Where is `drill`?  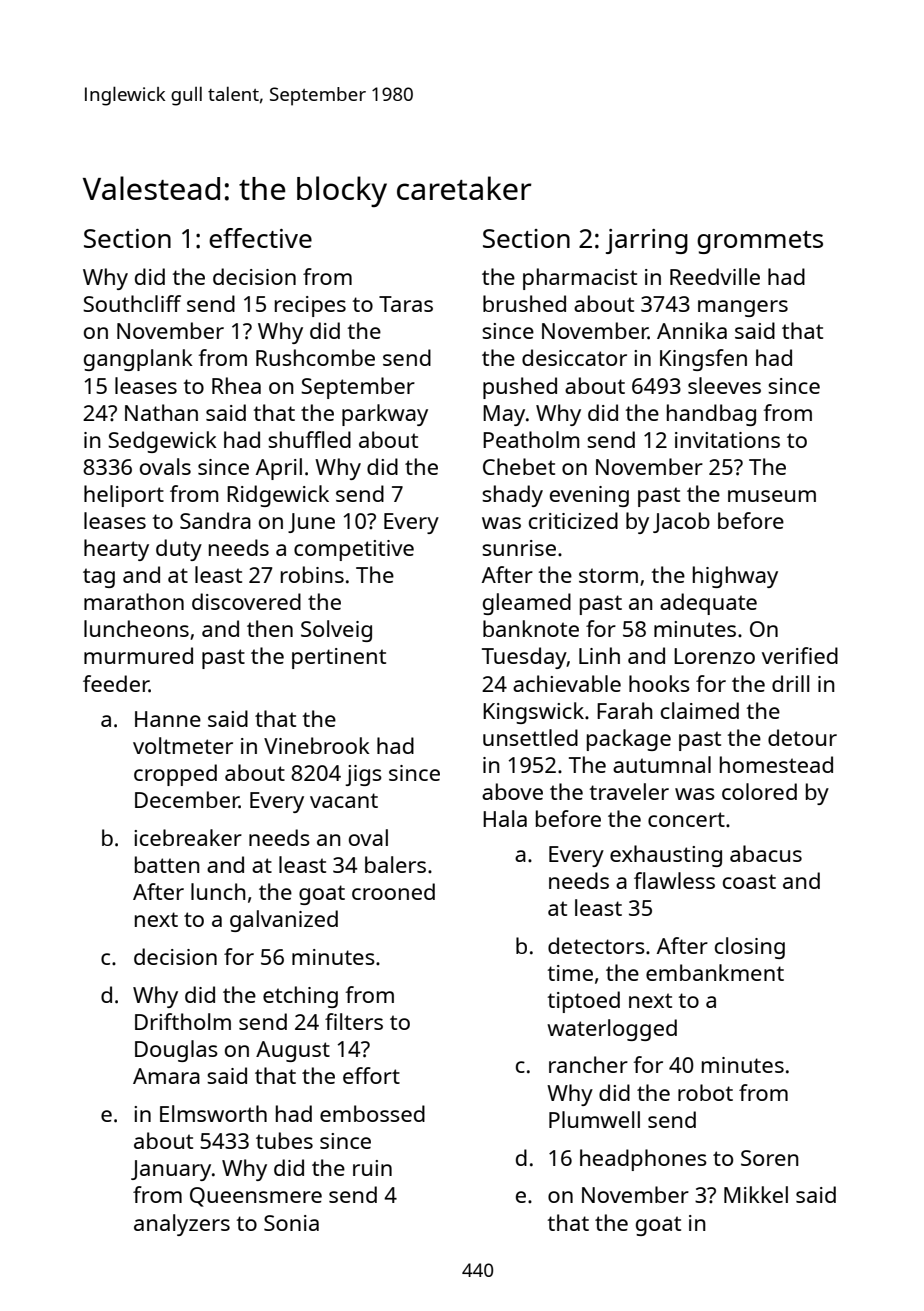 drill is located at coordinates (790, 683).
